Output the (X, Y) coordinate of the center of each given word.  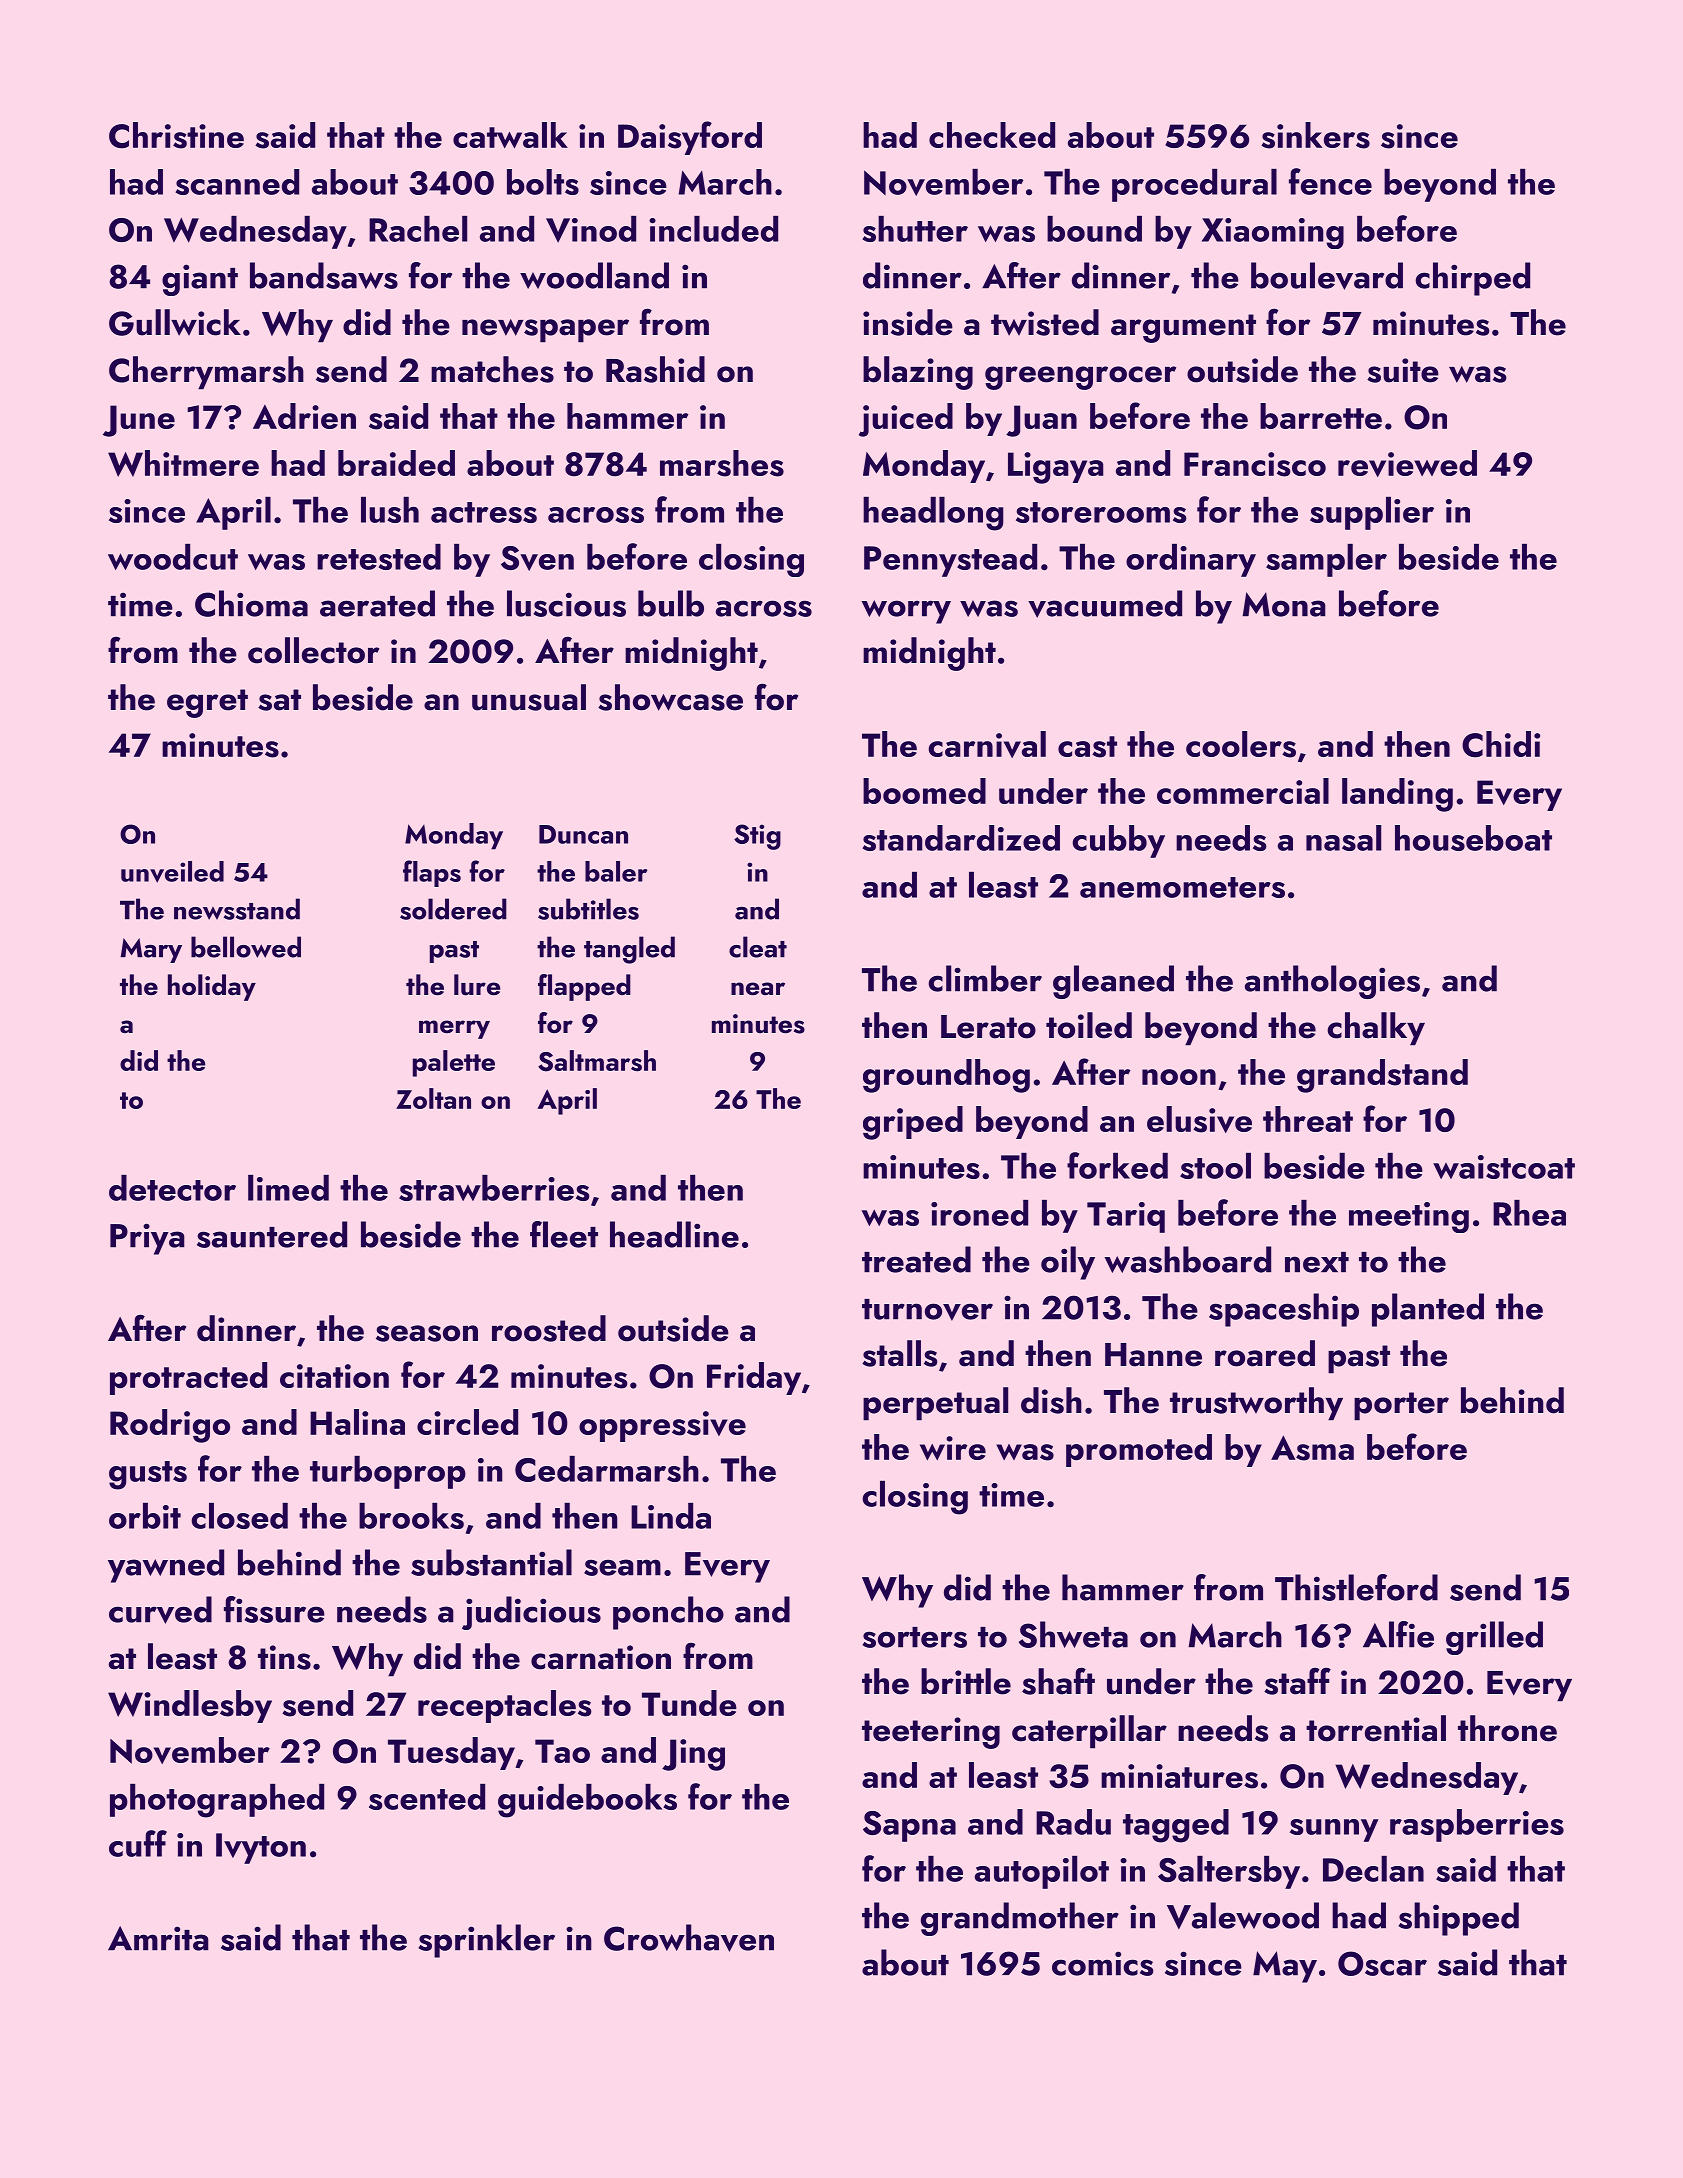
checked (992, 135)
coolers (1241, 744)
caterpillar (1089, 1732)
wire (953, 1448)
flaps (432, 873)
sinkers (1315, 135)
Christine (176, 135)
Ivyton (261, 1848)
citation (334, 1376)
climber (985, 978)
